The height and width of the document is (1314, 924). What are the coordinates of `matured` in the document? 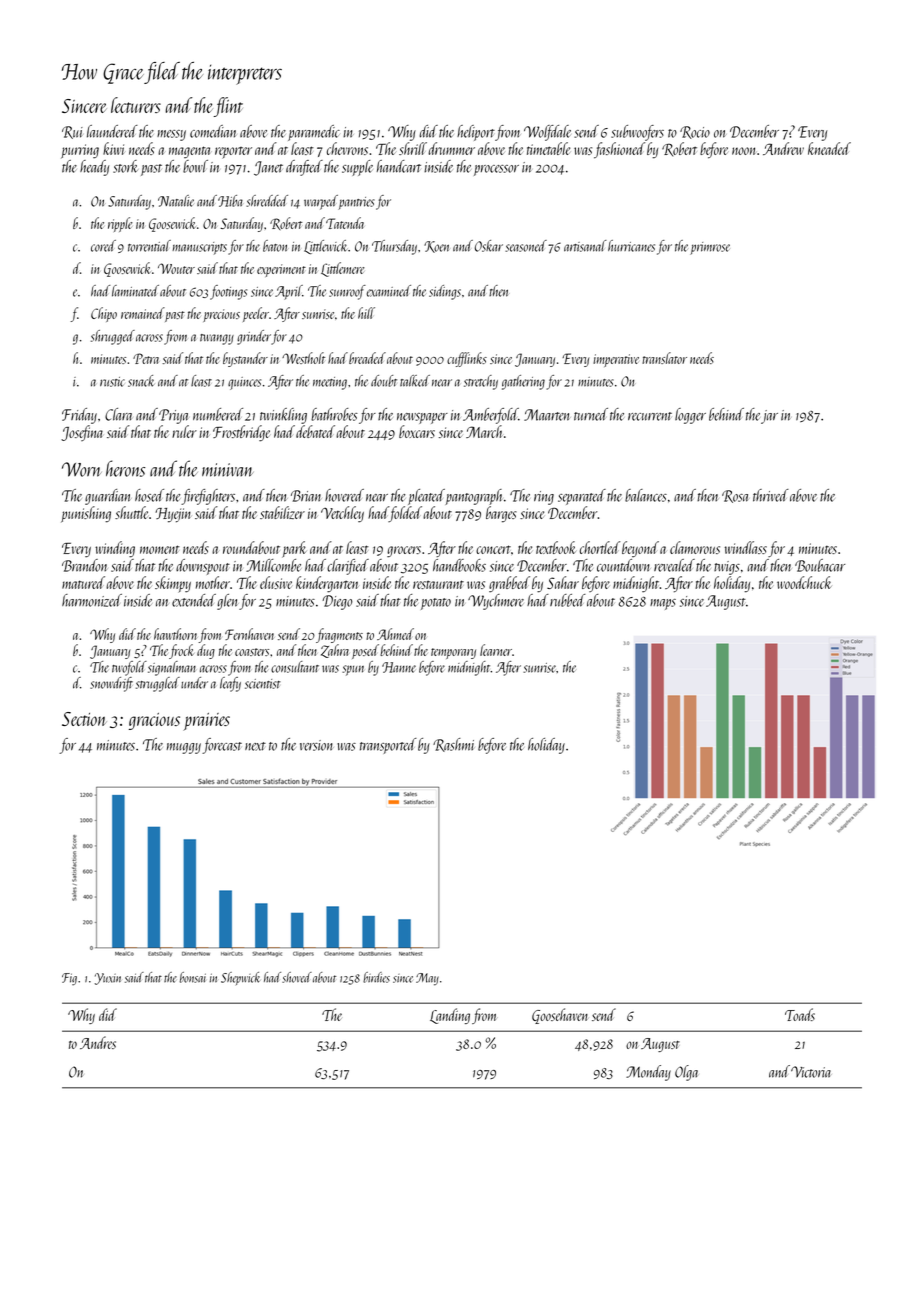 It's located at (83, 582).
